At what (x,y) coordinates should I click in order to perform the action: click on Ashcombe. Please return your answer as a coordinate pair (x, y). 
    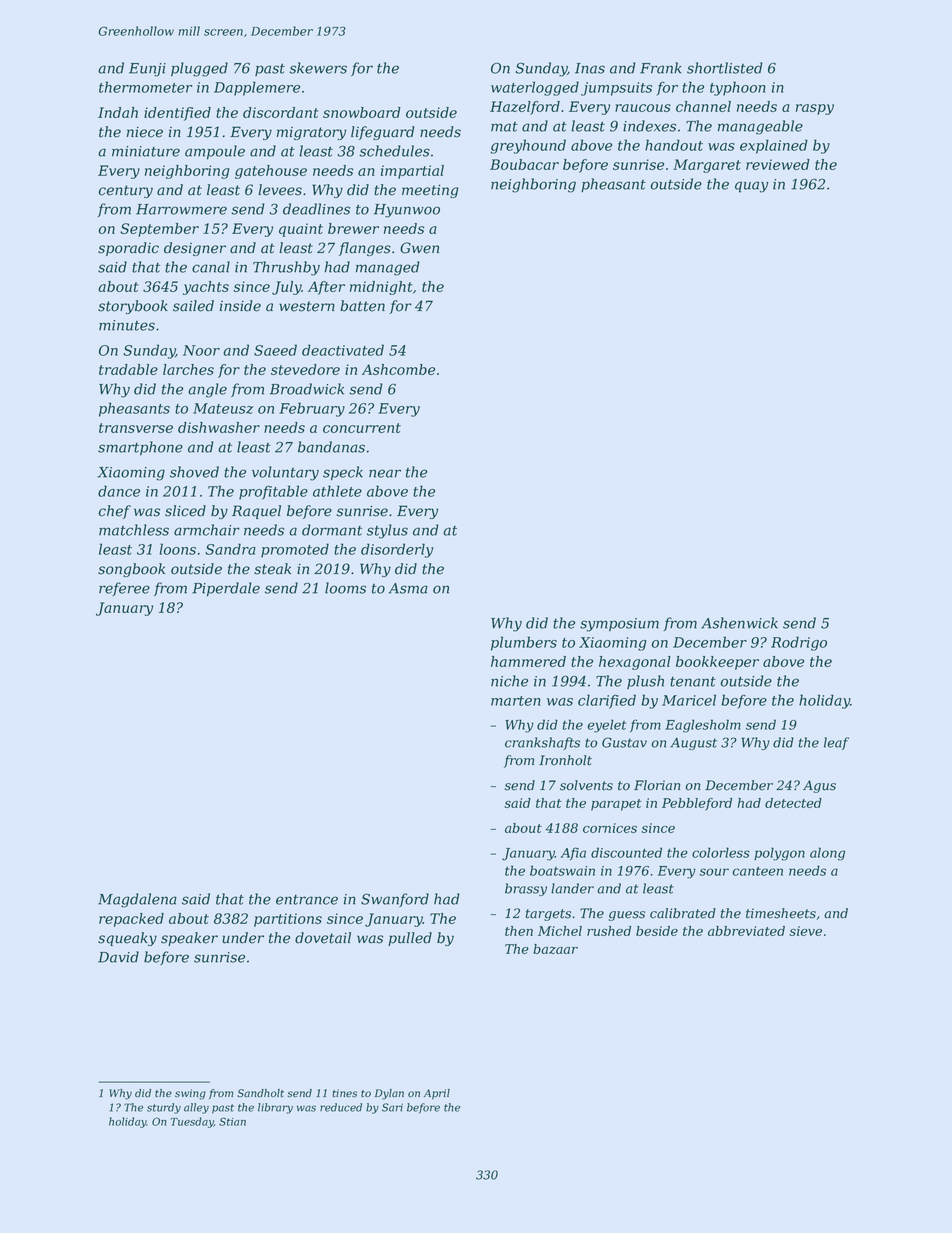
    Looking at the image, I should click on (398, 369).
